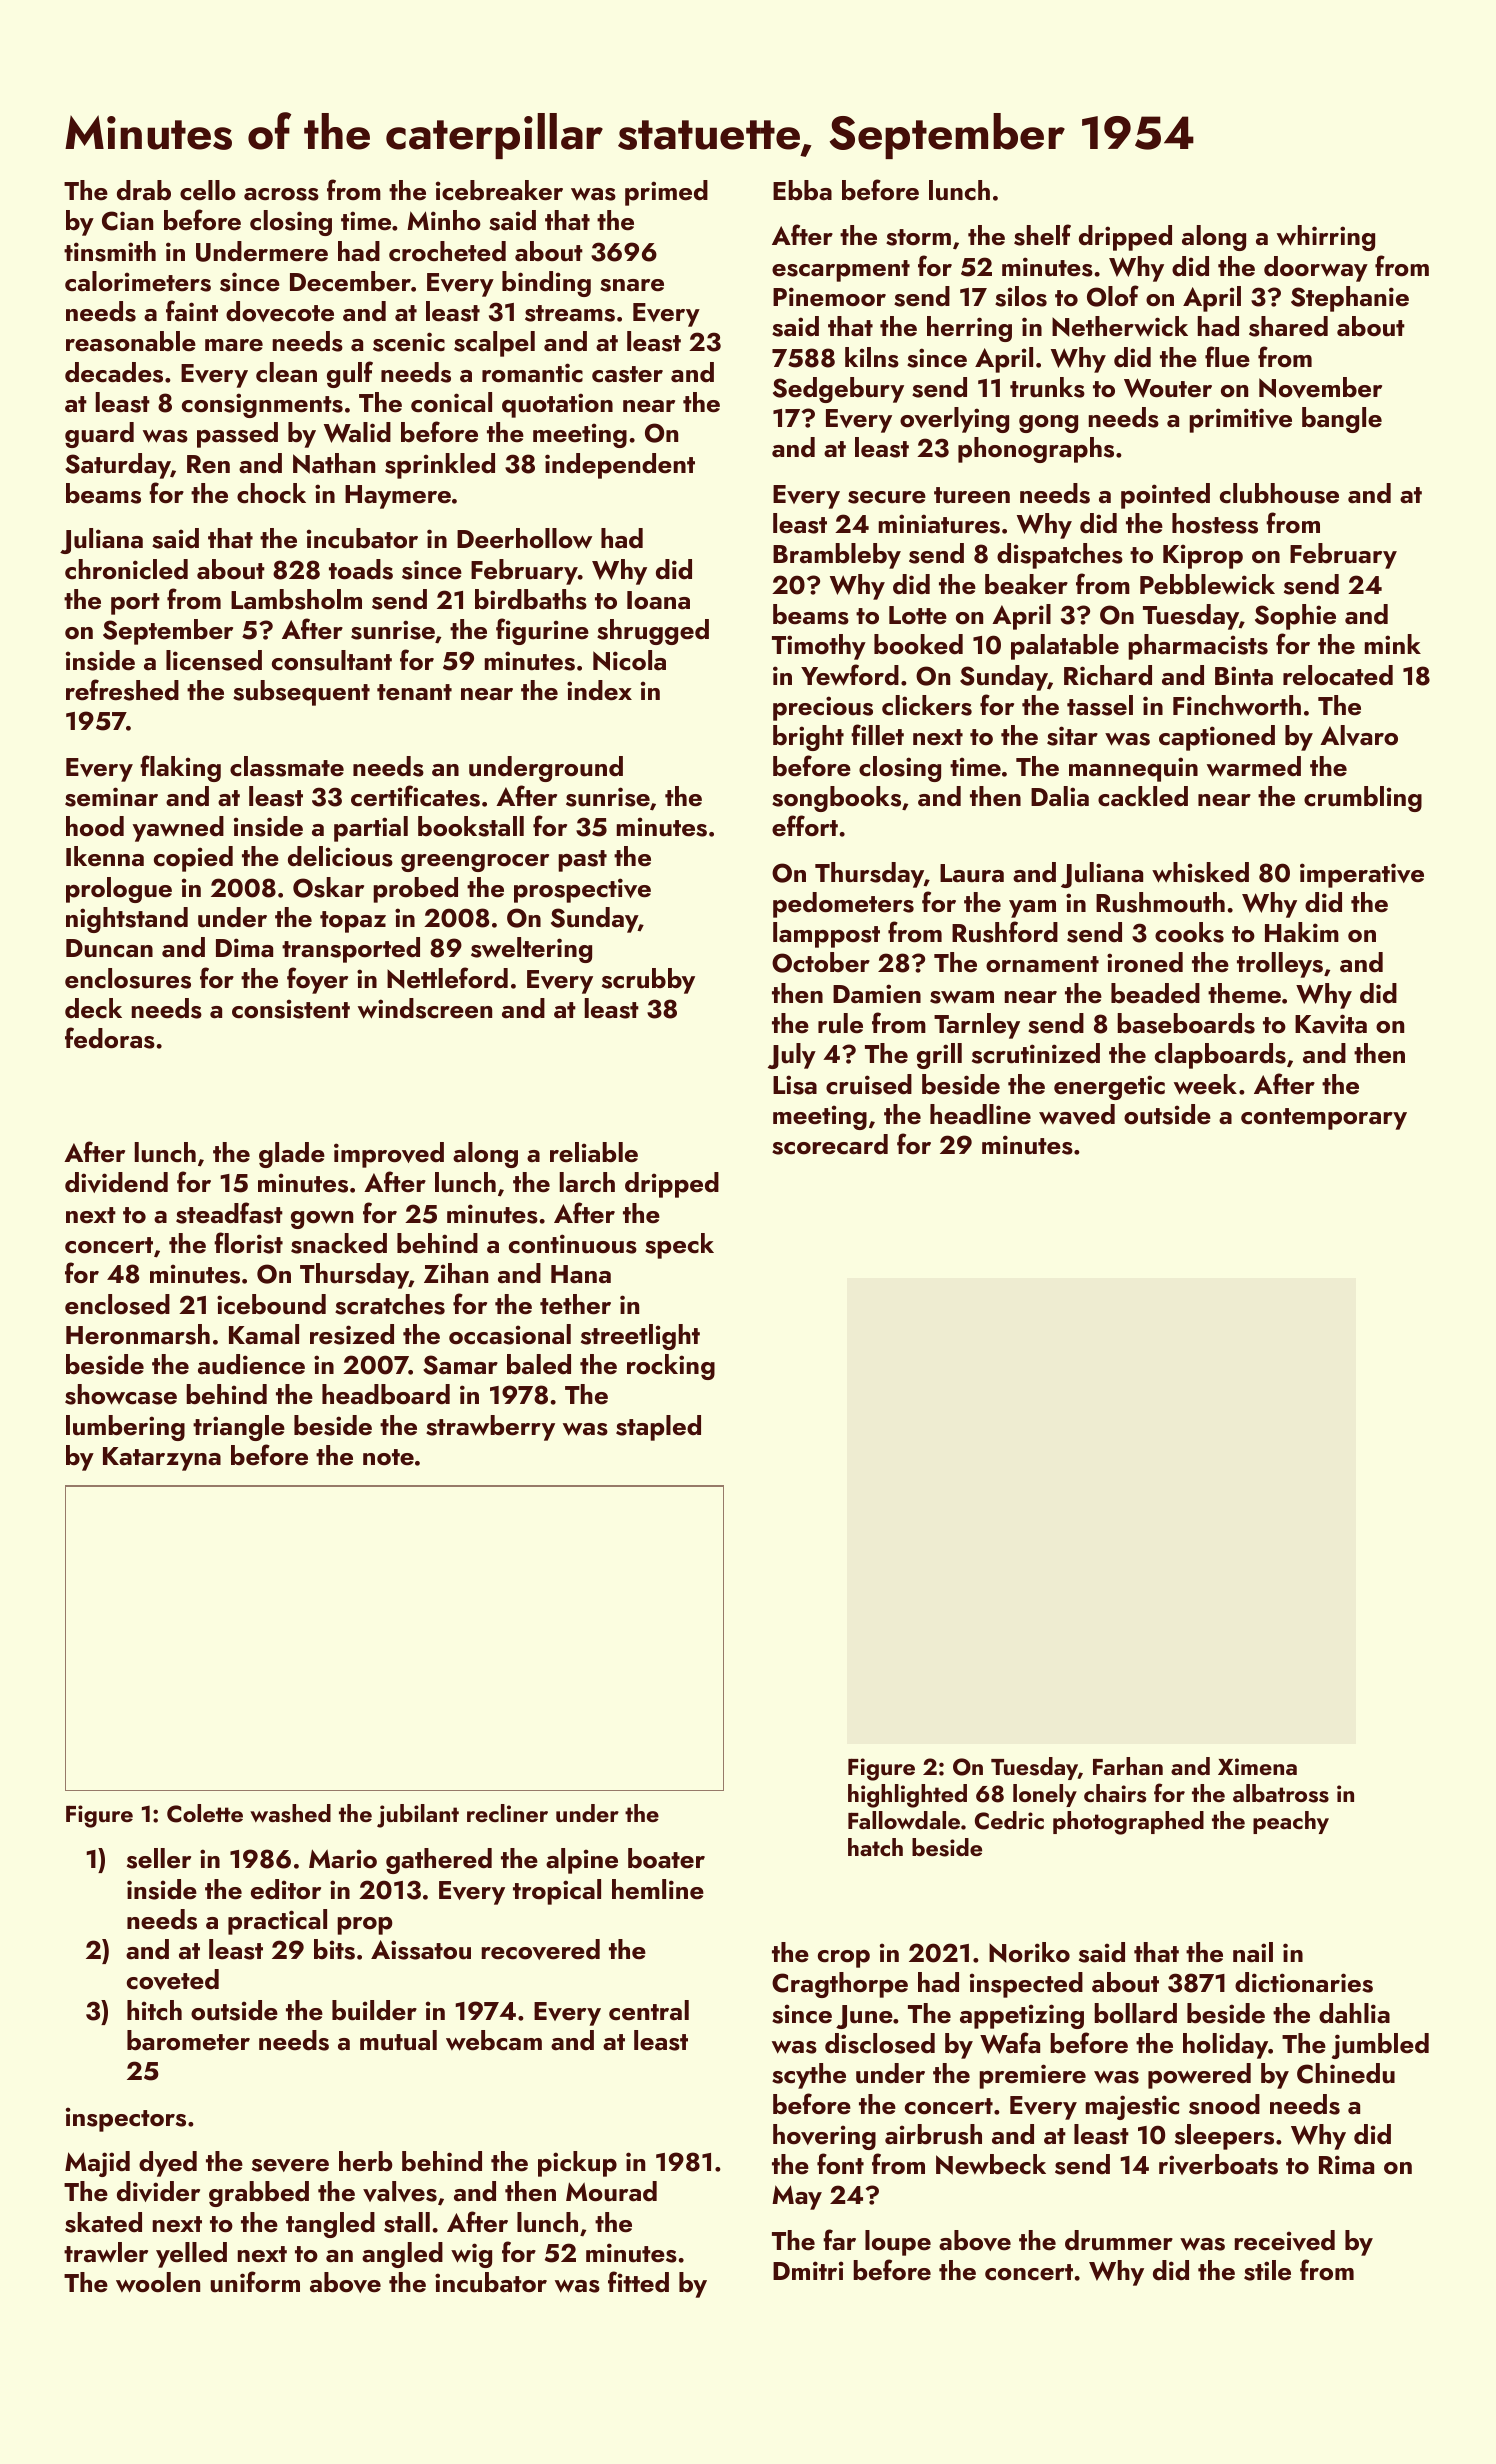 This screenshot has height=2464, width=1496. What do you see at coordinates (162, 1459) in the screenshot?
I see `Katarzyna` at bounding box center [162, 1459].
